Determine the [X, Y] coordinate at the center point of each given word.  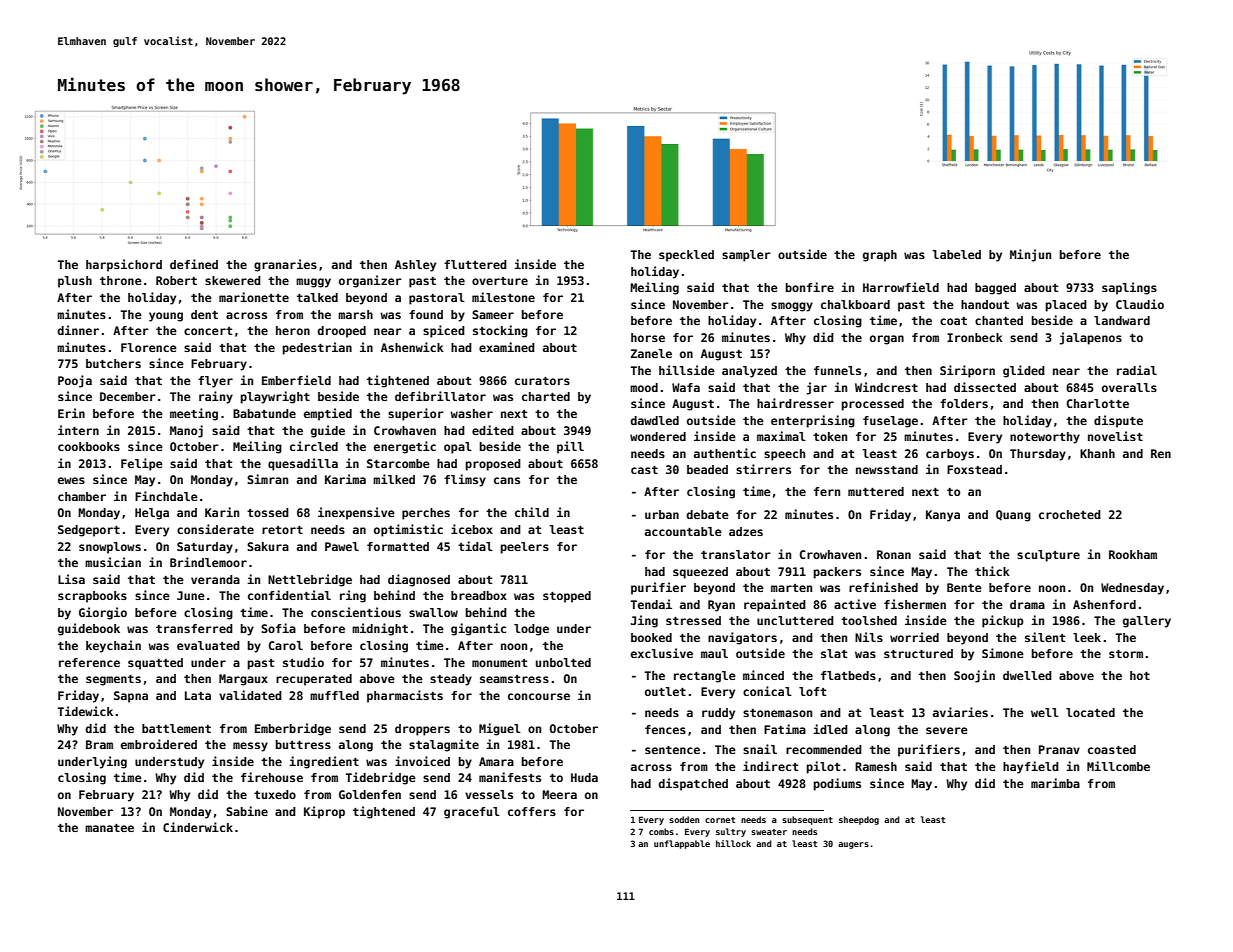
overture [500, 281]
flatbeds [848, 675]
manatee [109, 828]
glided [1024, 371]
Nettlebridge [310, 580]
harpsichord [124, 265]
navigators [742, 638]
